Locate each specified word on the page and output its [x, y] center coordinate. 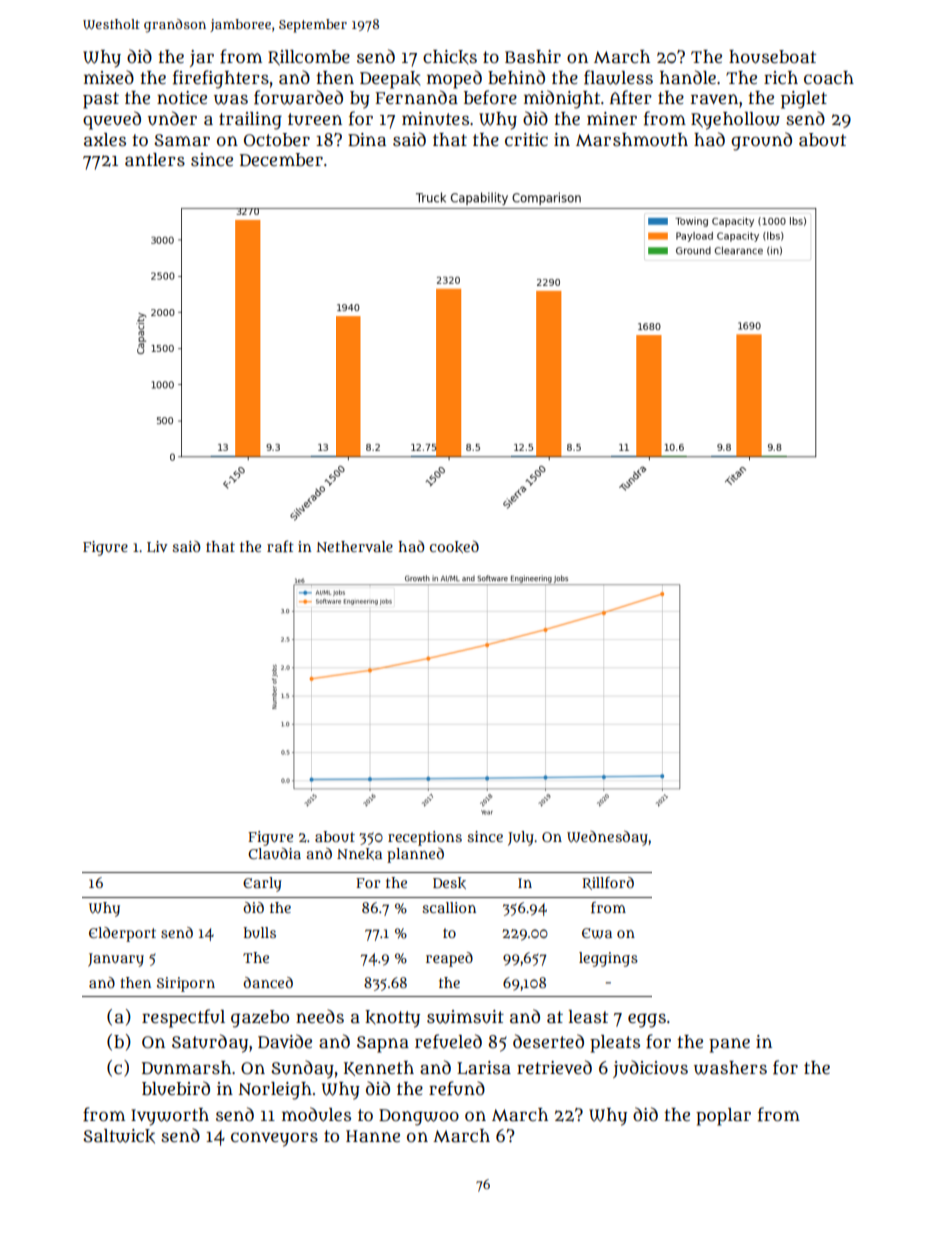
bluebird [176, 1088]
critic [526, 139]
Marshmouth [632, 140]
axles [105, 140]
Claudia [274, 853]
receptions [425, 838]
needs [320, 1016]
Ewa [597, 933]
